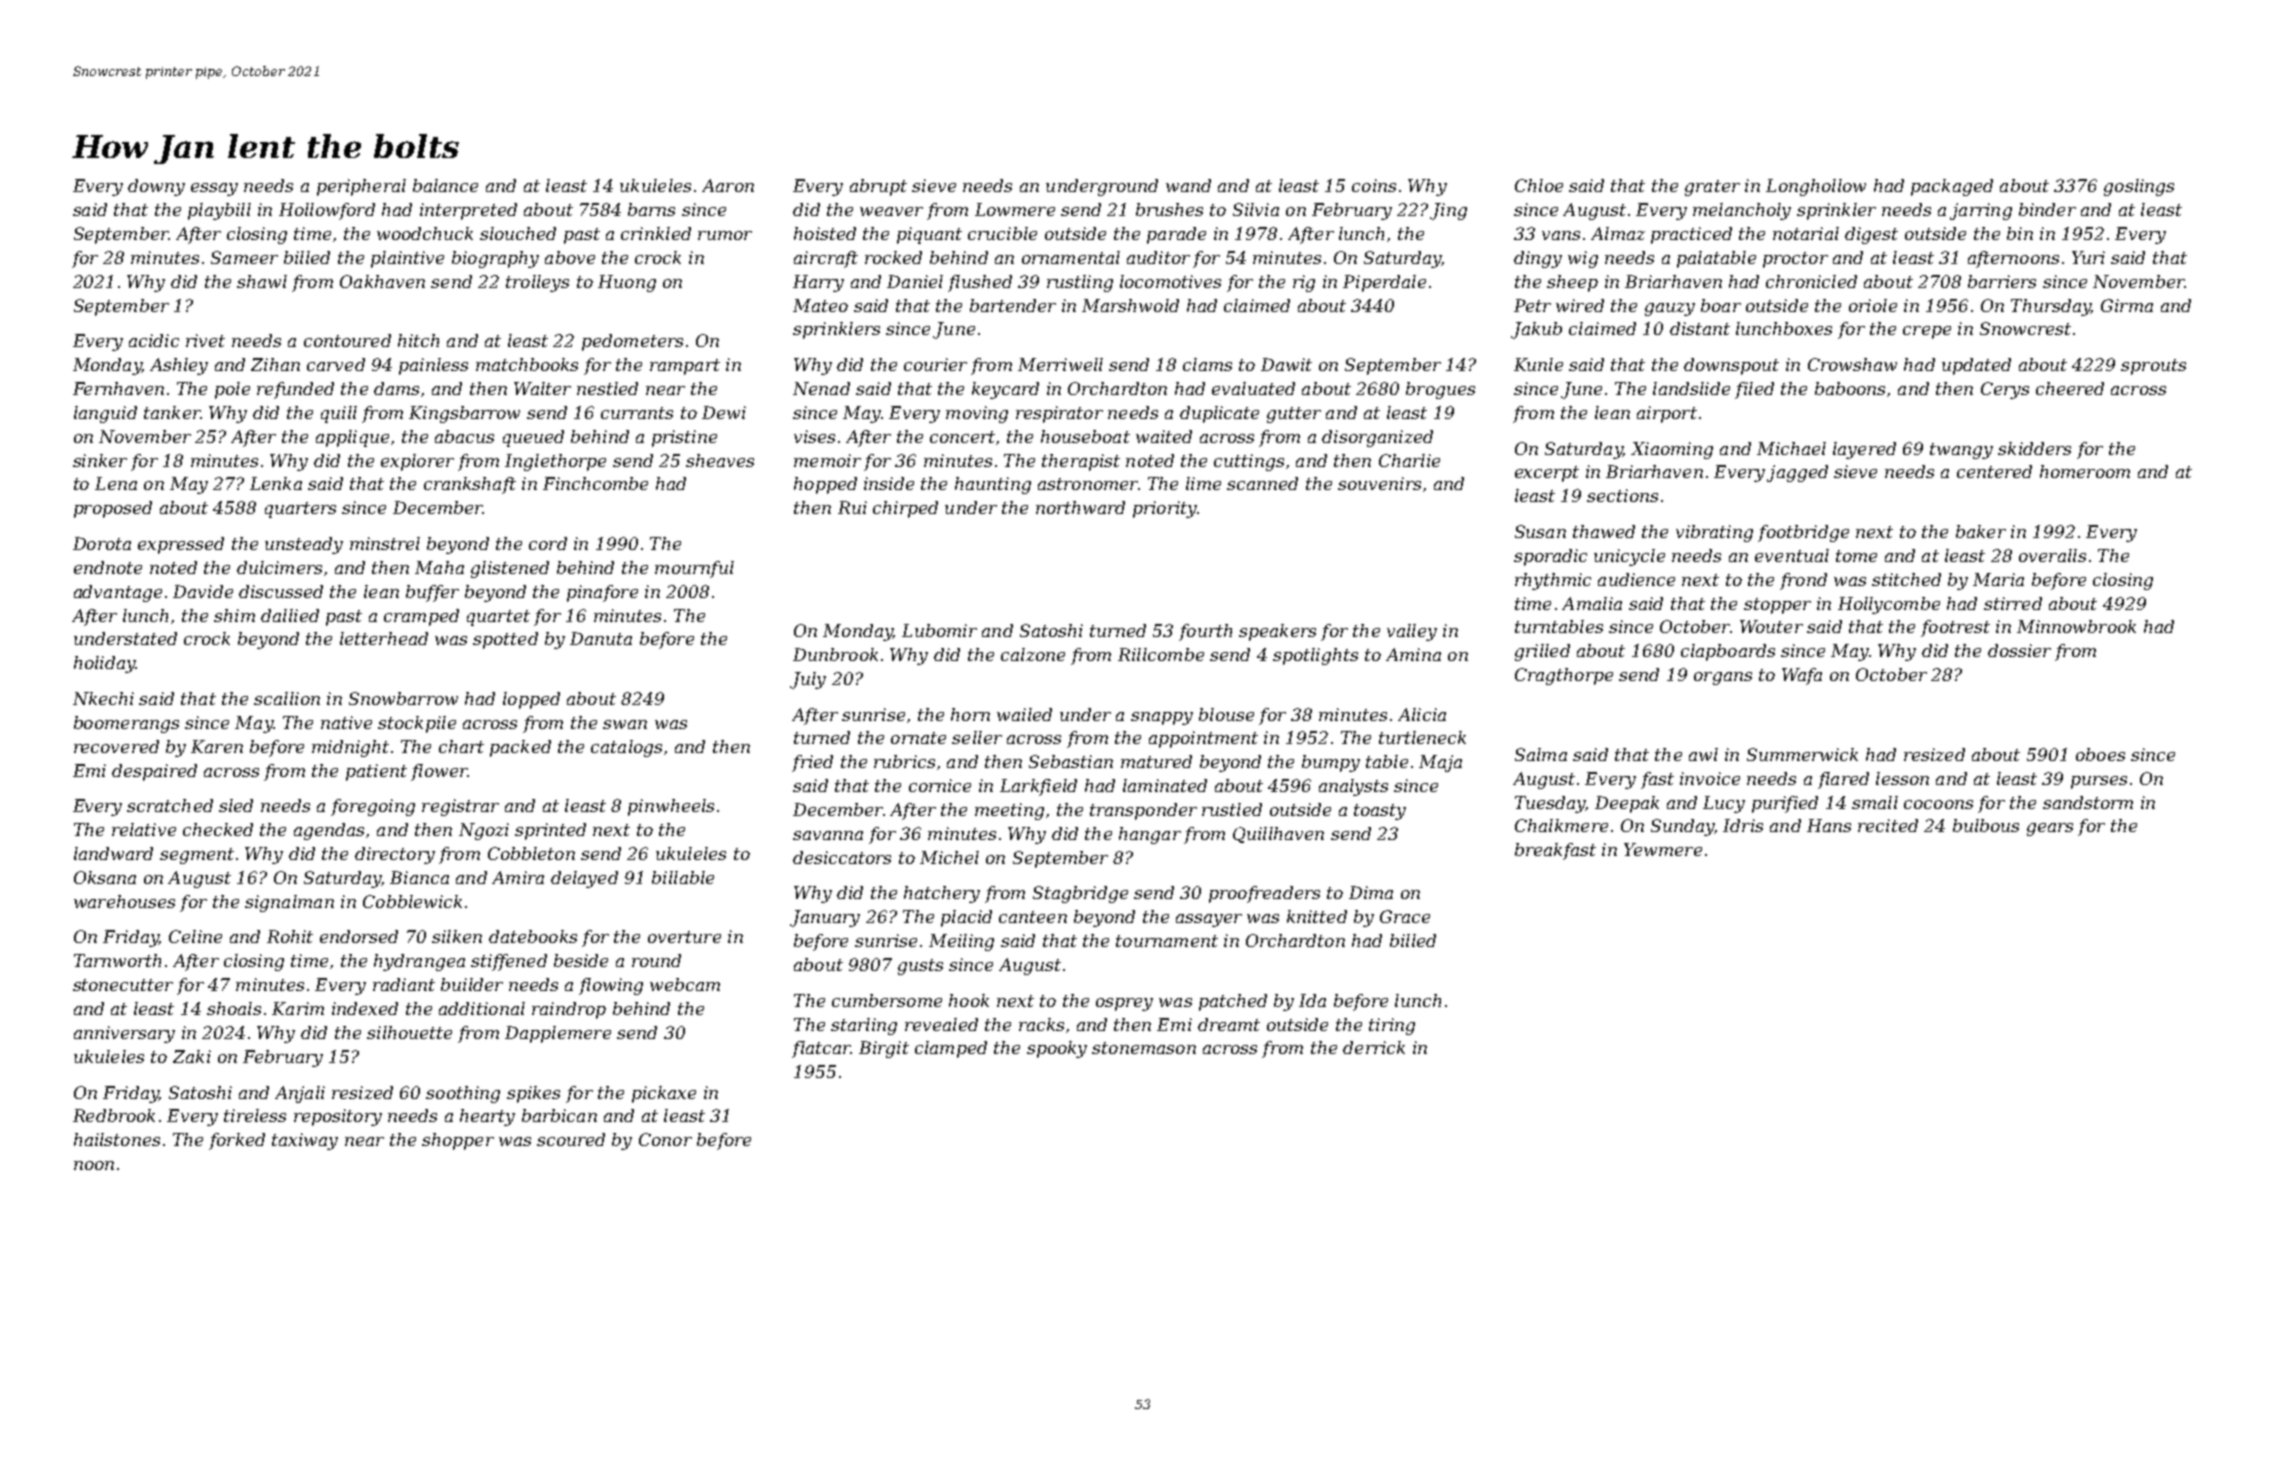 The image size is (2270, 1469). I want to click on tiring, so click(1392, 1026).
